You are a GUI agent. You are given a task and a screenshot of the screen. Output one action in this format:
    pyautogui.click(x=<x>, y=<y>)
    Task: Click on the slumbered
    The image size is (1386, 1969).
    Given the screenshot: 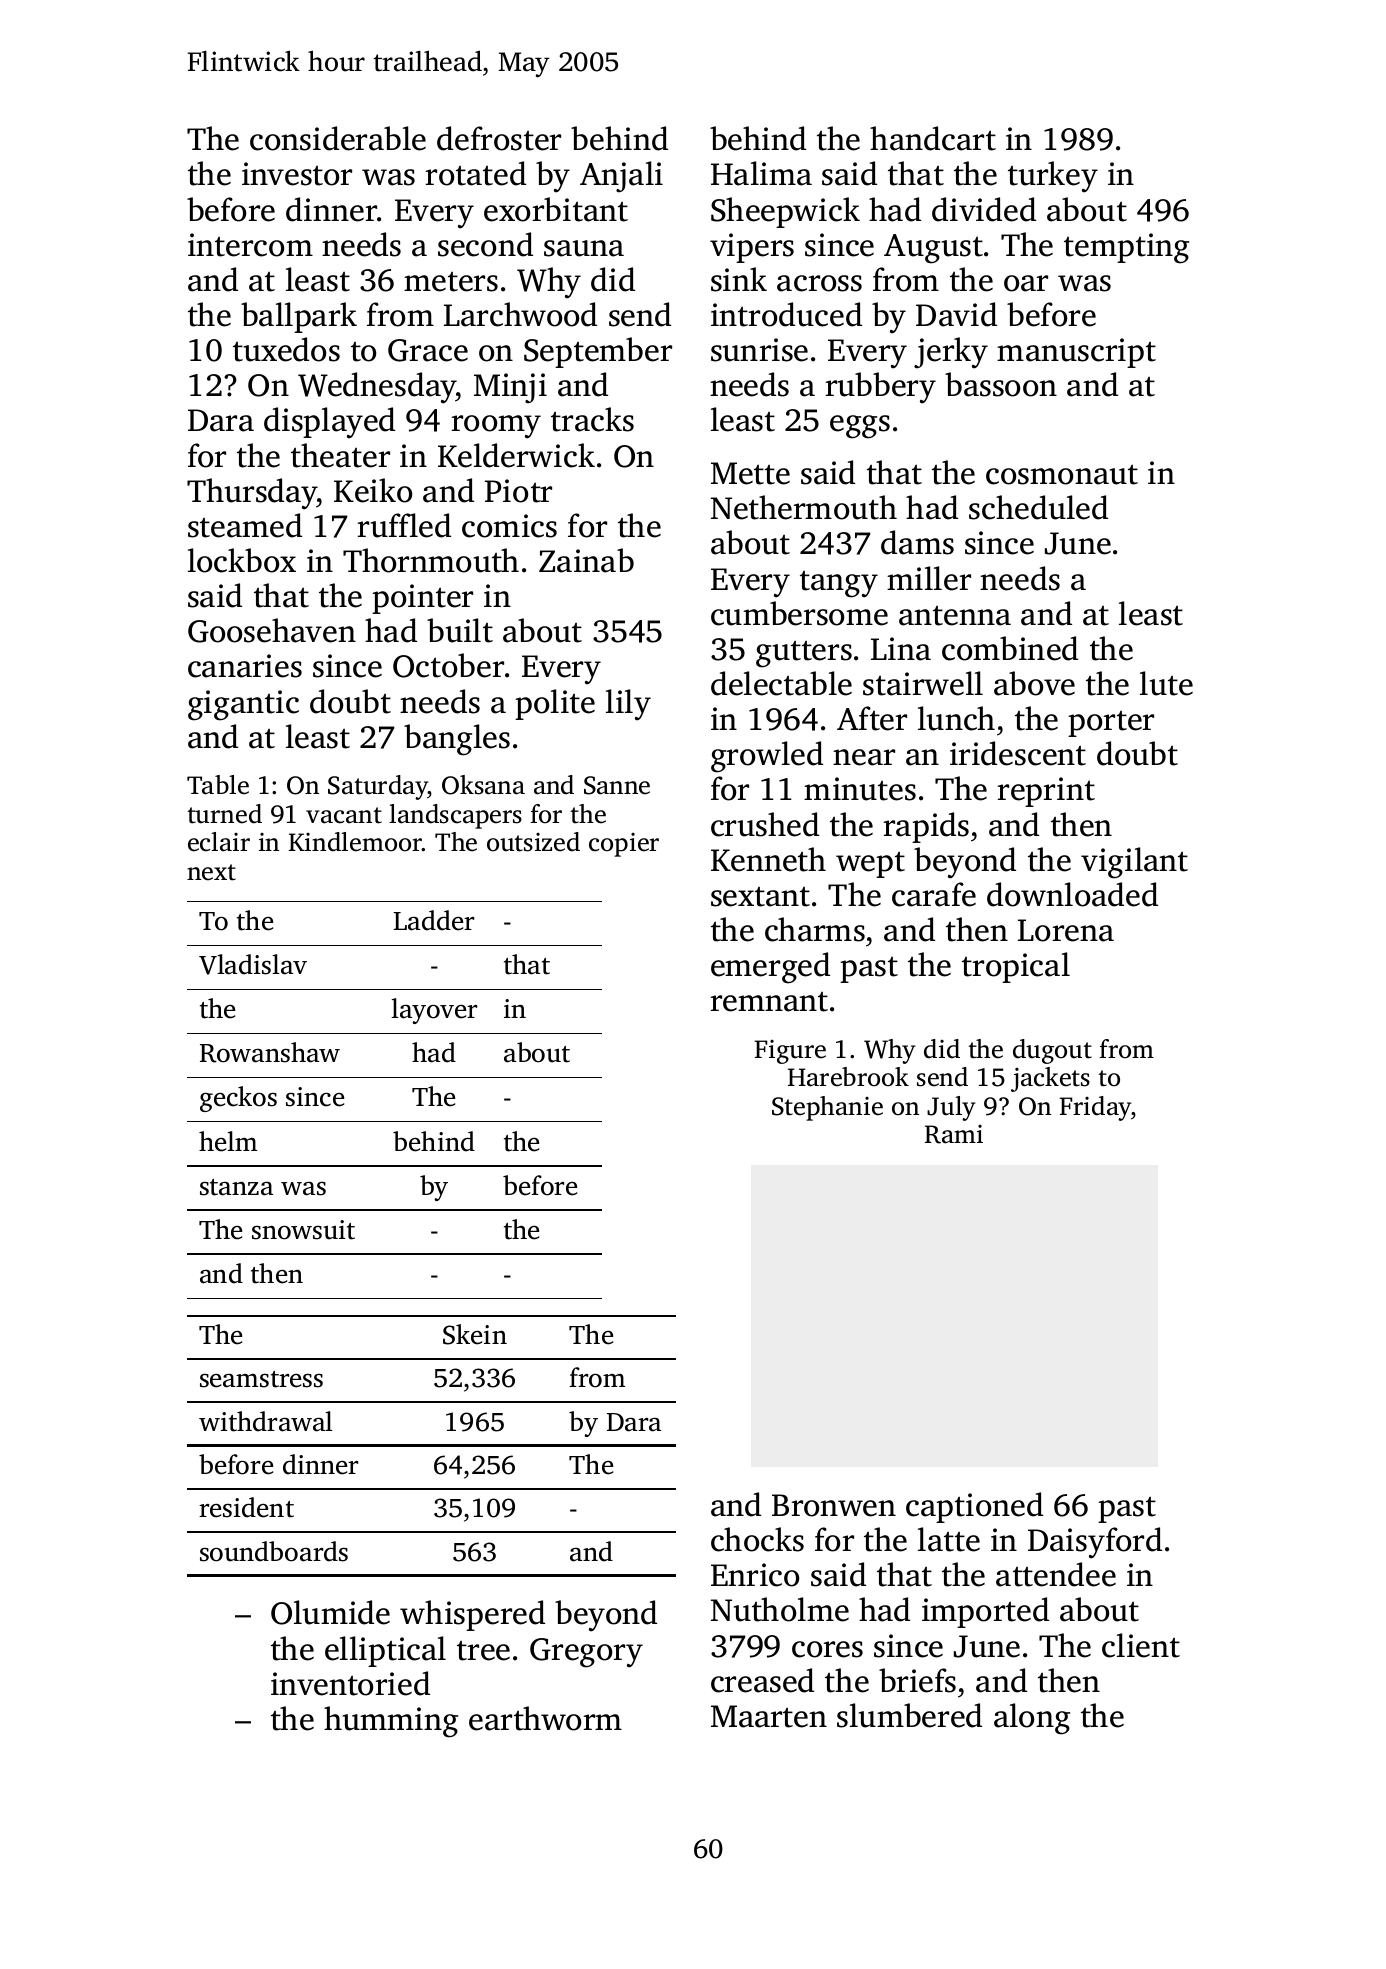 What is the action you would take?
    pyautogui.click(x=909, y=1715)
